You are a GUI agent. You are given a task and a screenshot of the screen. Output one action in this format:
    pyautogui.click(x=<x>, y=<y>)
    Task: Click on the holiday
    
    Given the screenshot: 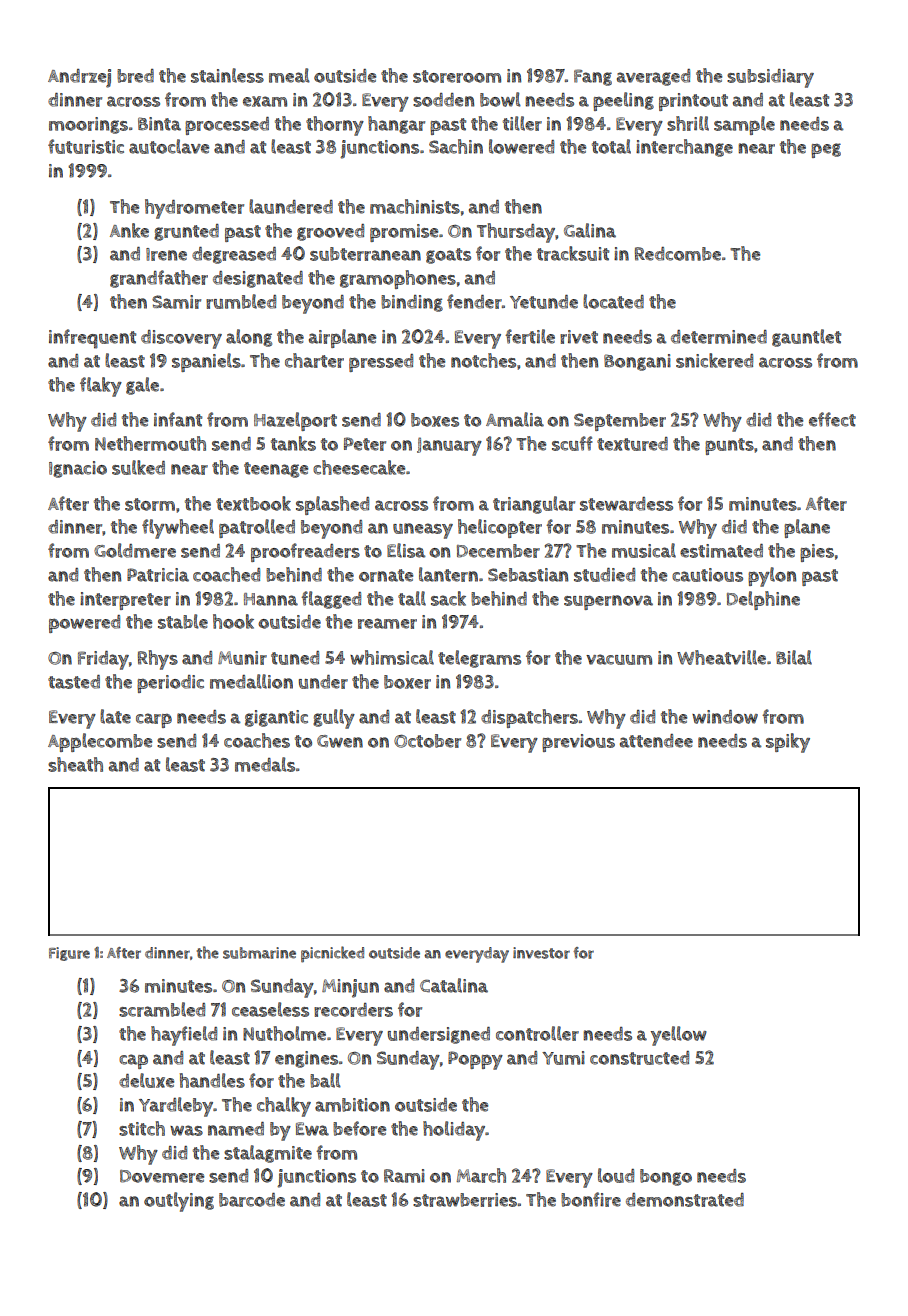 What is the action you would take?
    pyautogui.click(x=454, y=1131)
